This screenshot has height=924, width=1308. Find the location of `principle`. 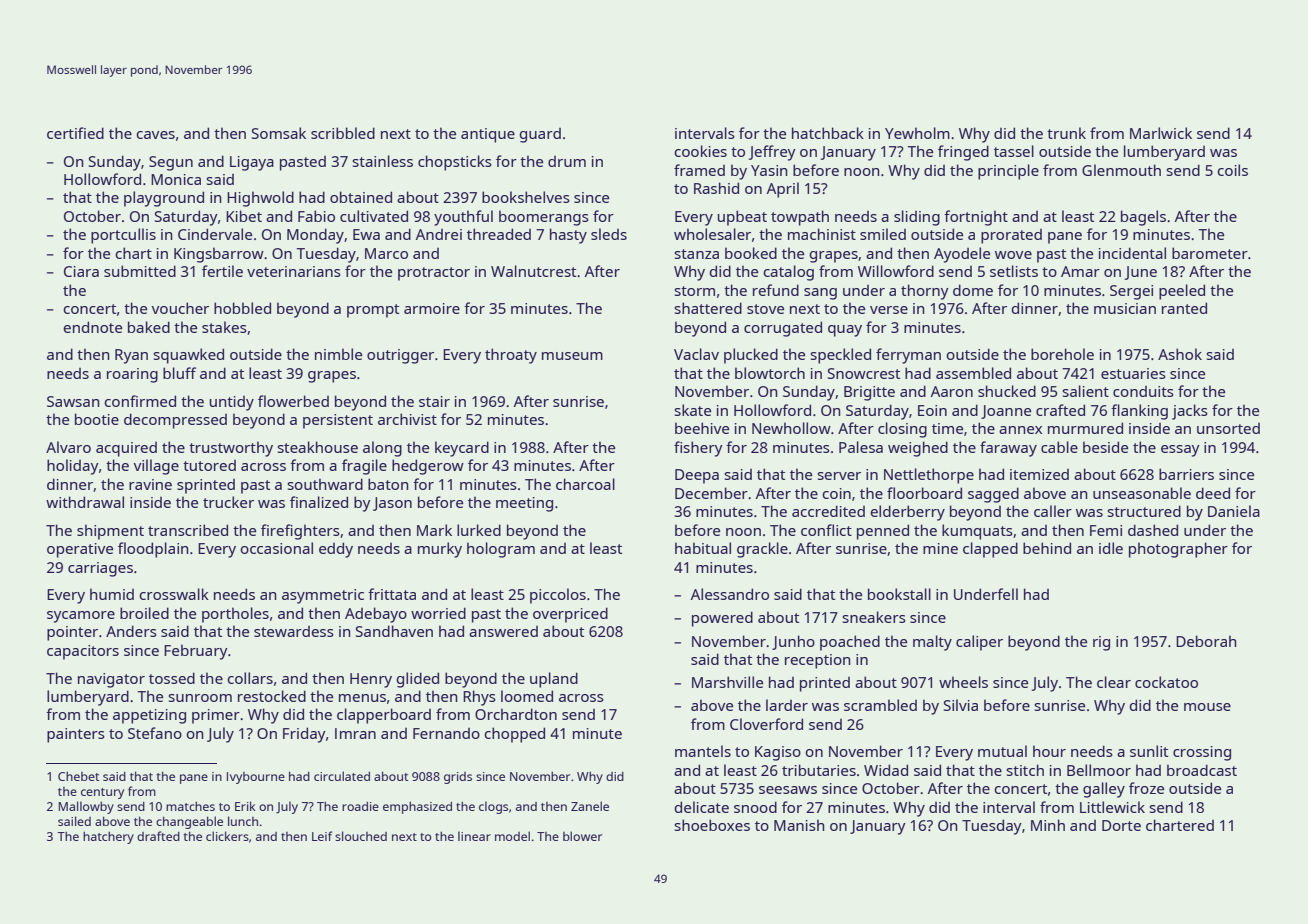

principle is located at coordinates (1008, 172).
